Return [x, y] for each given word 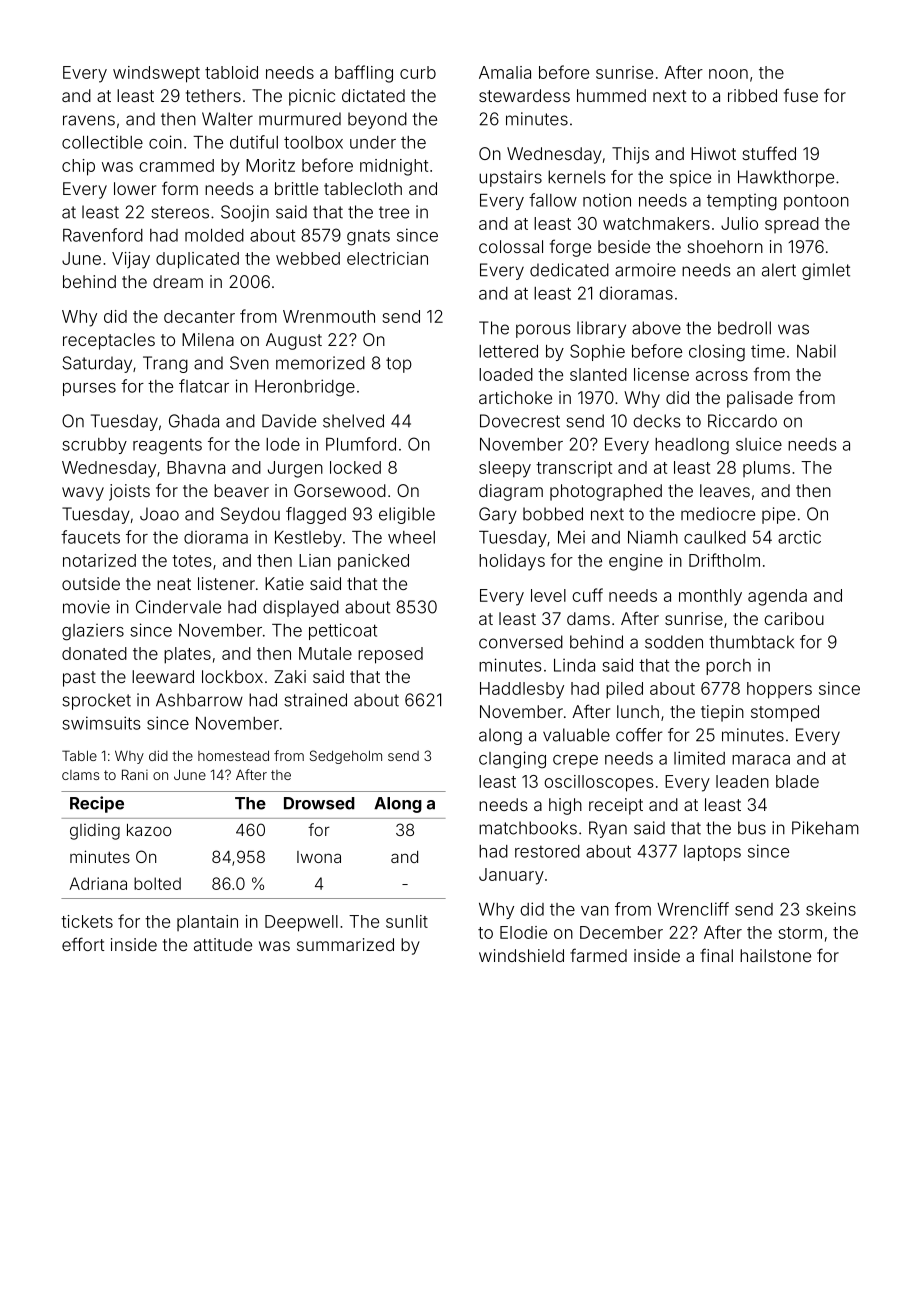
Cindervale [178, 607]
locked [355, 467]
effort [83, 944]
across [722, 376]
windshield [521, 955]
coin [165, 142]
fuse [801, 95]
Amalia [505, 72]
